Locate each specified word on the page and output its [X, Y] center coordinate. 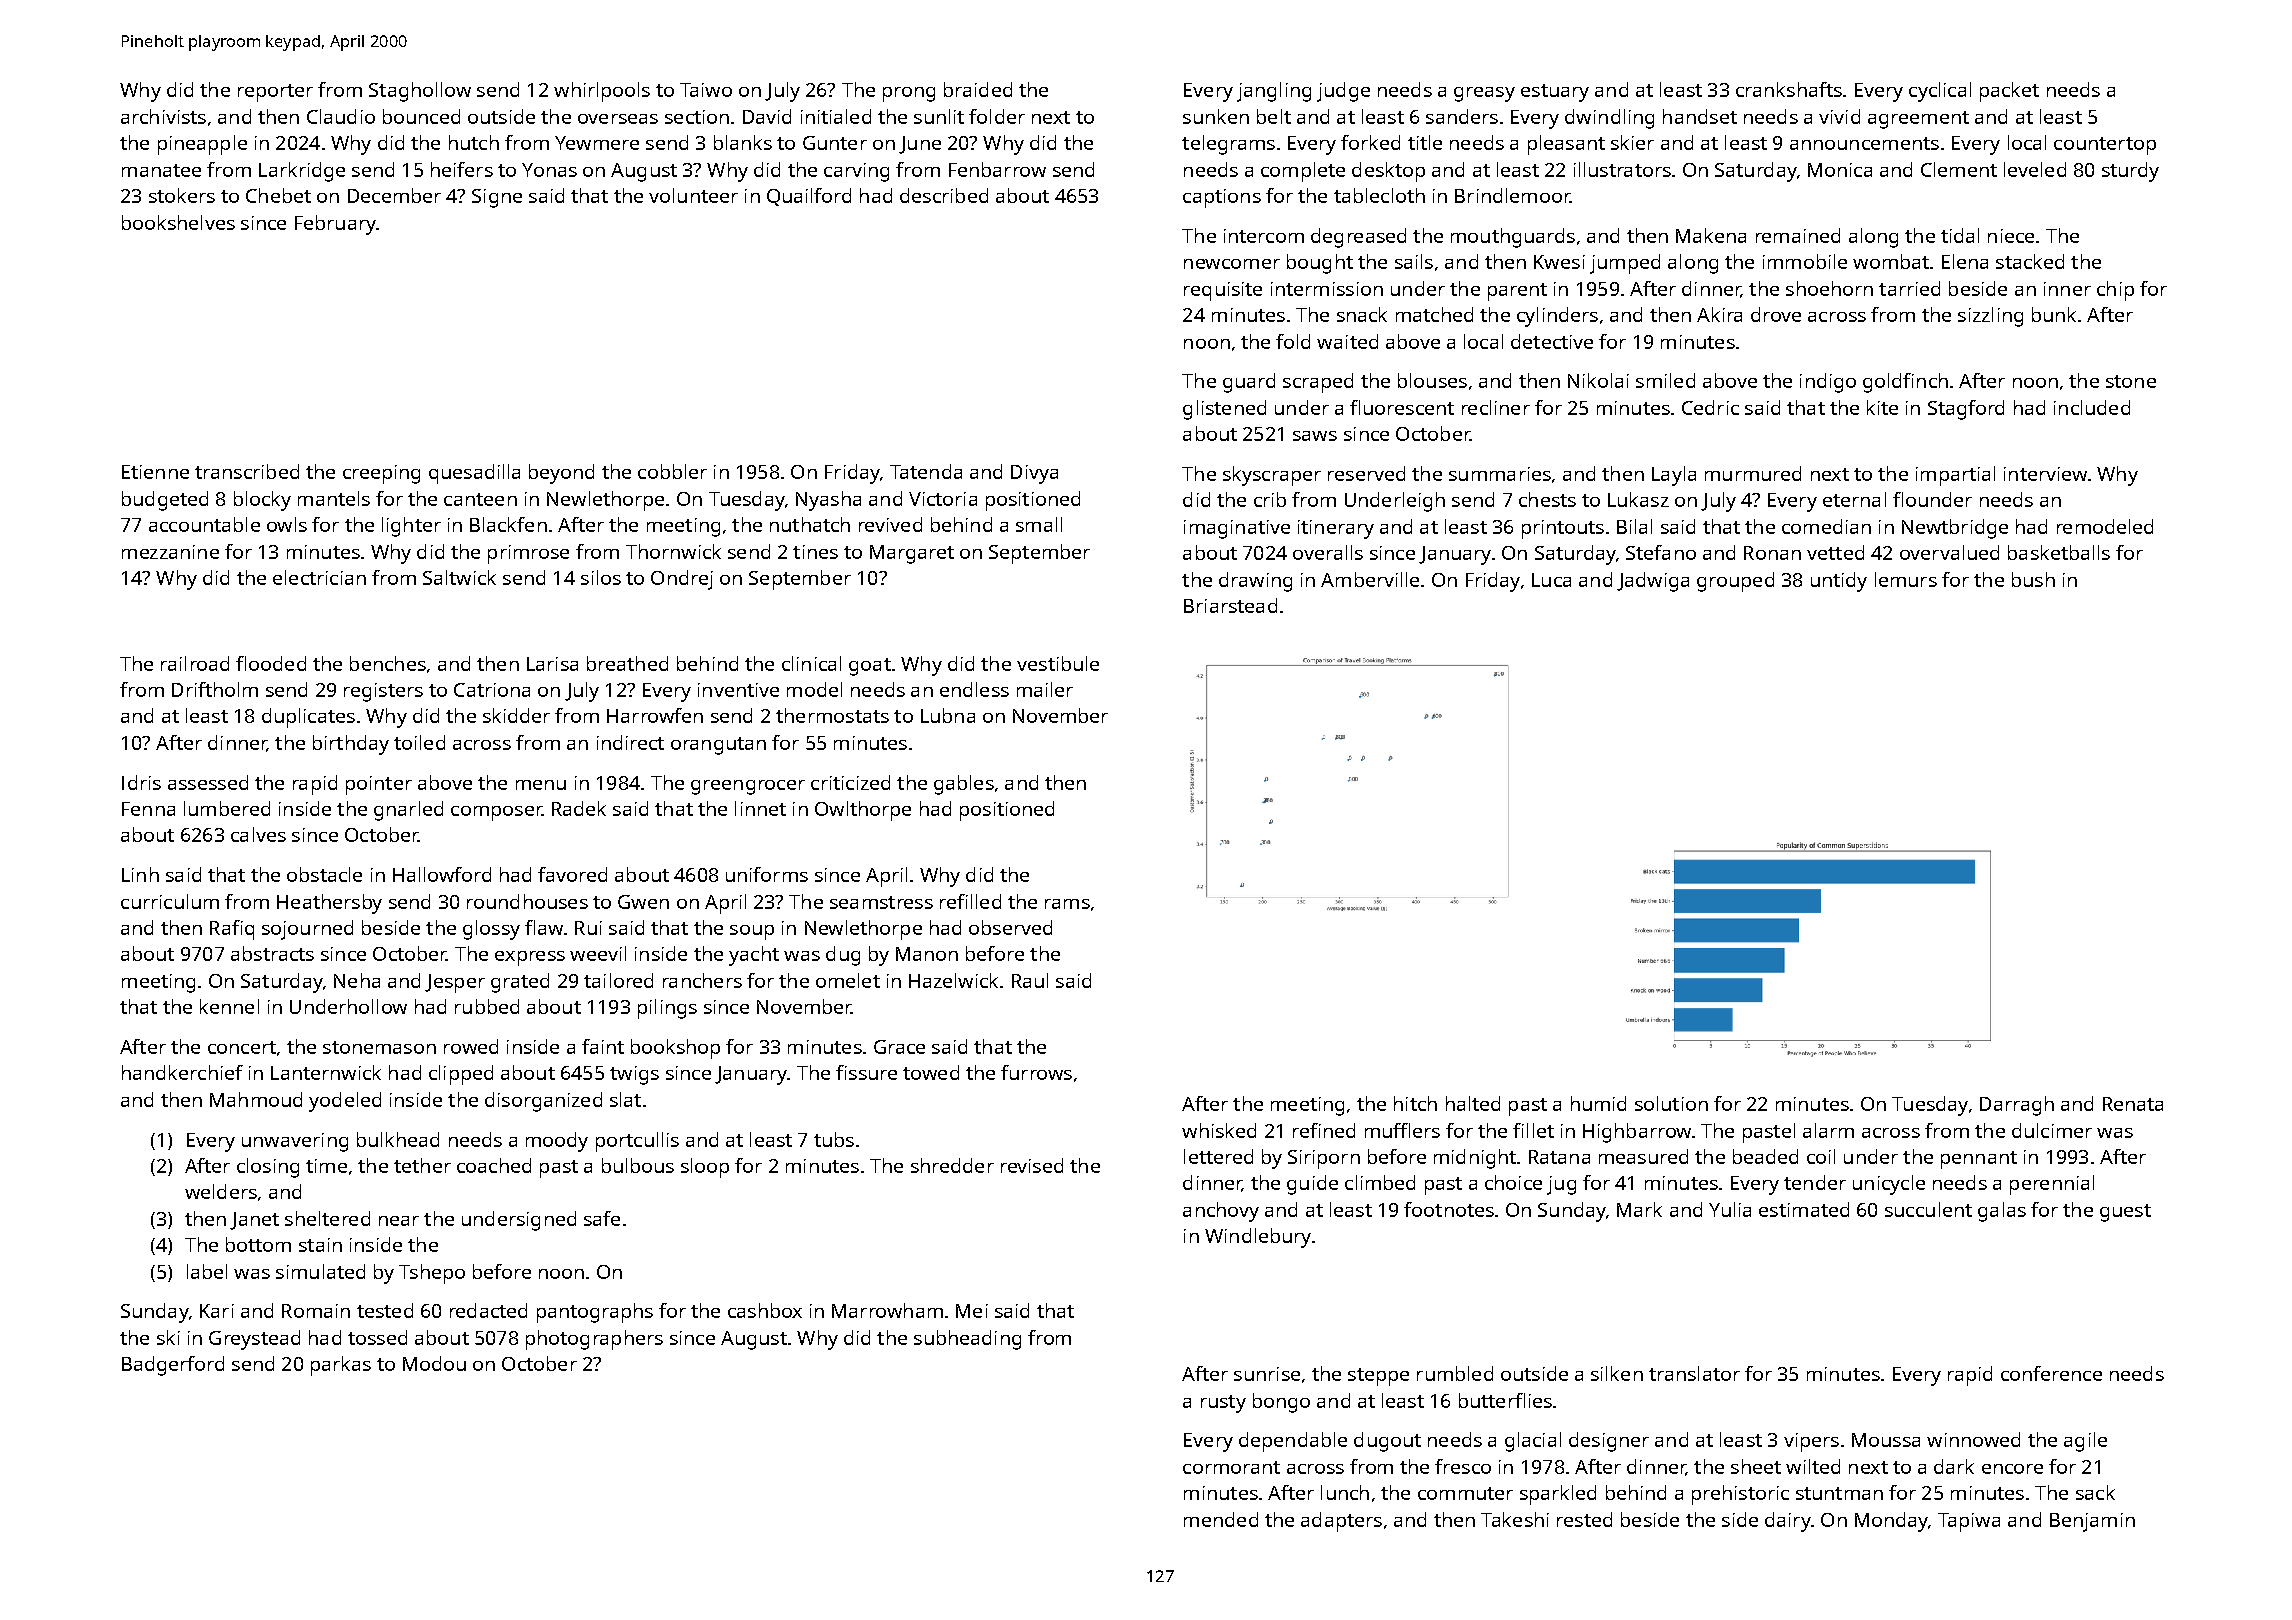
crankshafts [1789, 89]
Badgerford [173, 1366]
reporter [275, 93]
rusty [1223, 1404]
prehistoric [1740, 1495]
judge [1343, 92]
